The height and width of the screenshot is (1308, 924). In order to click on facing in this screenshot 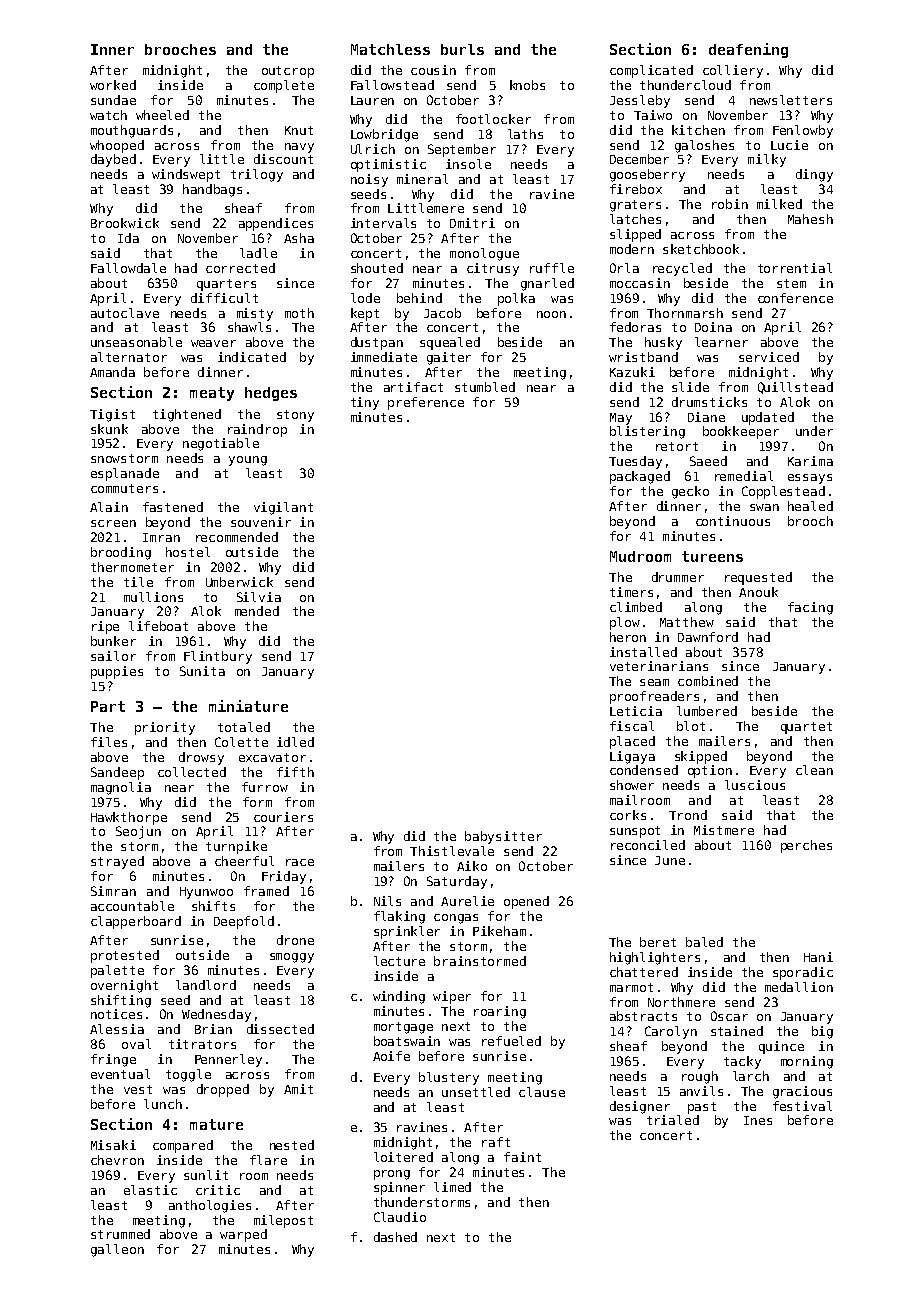, I will do `click(810, 608)`.
